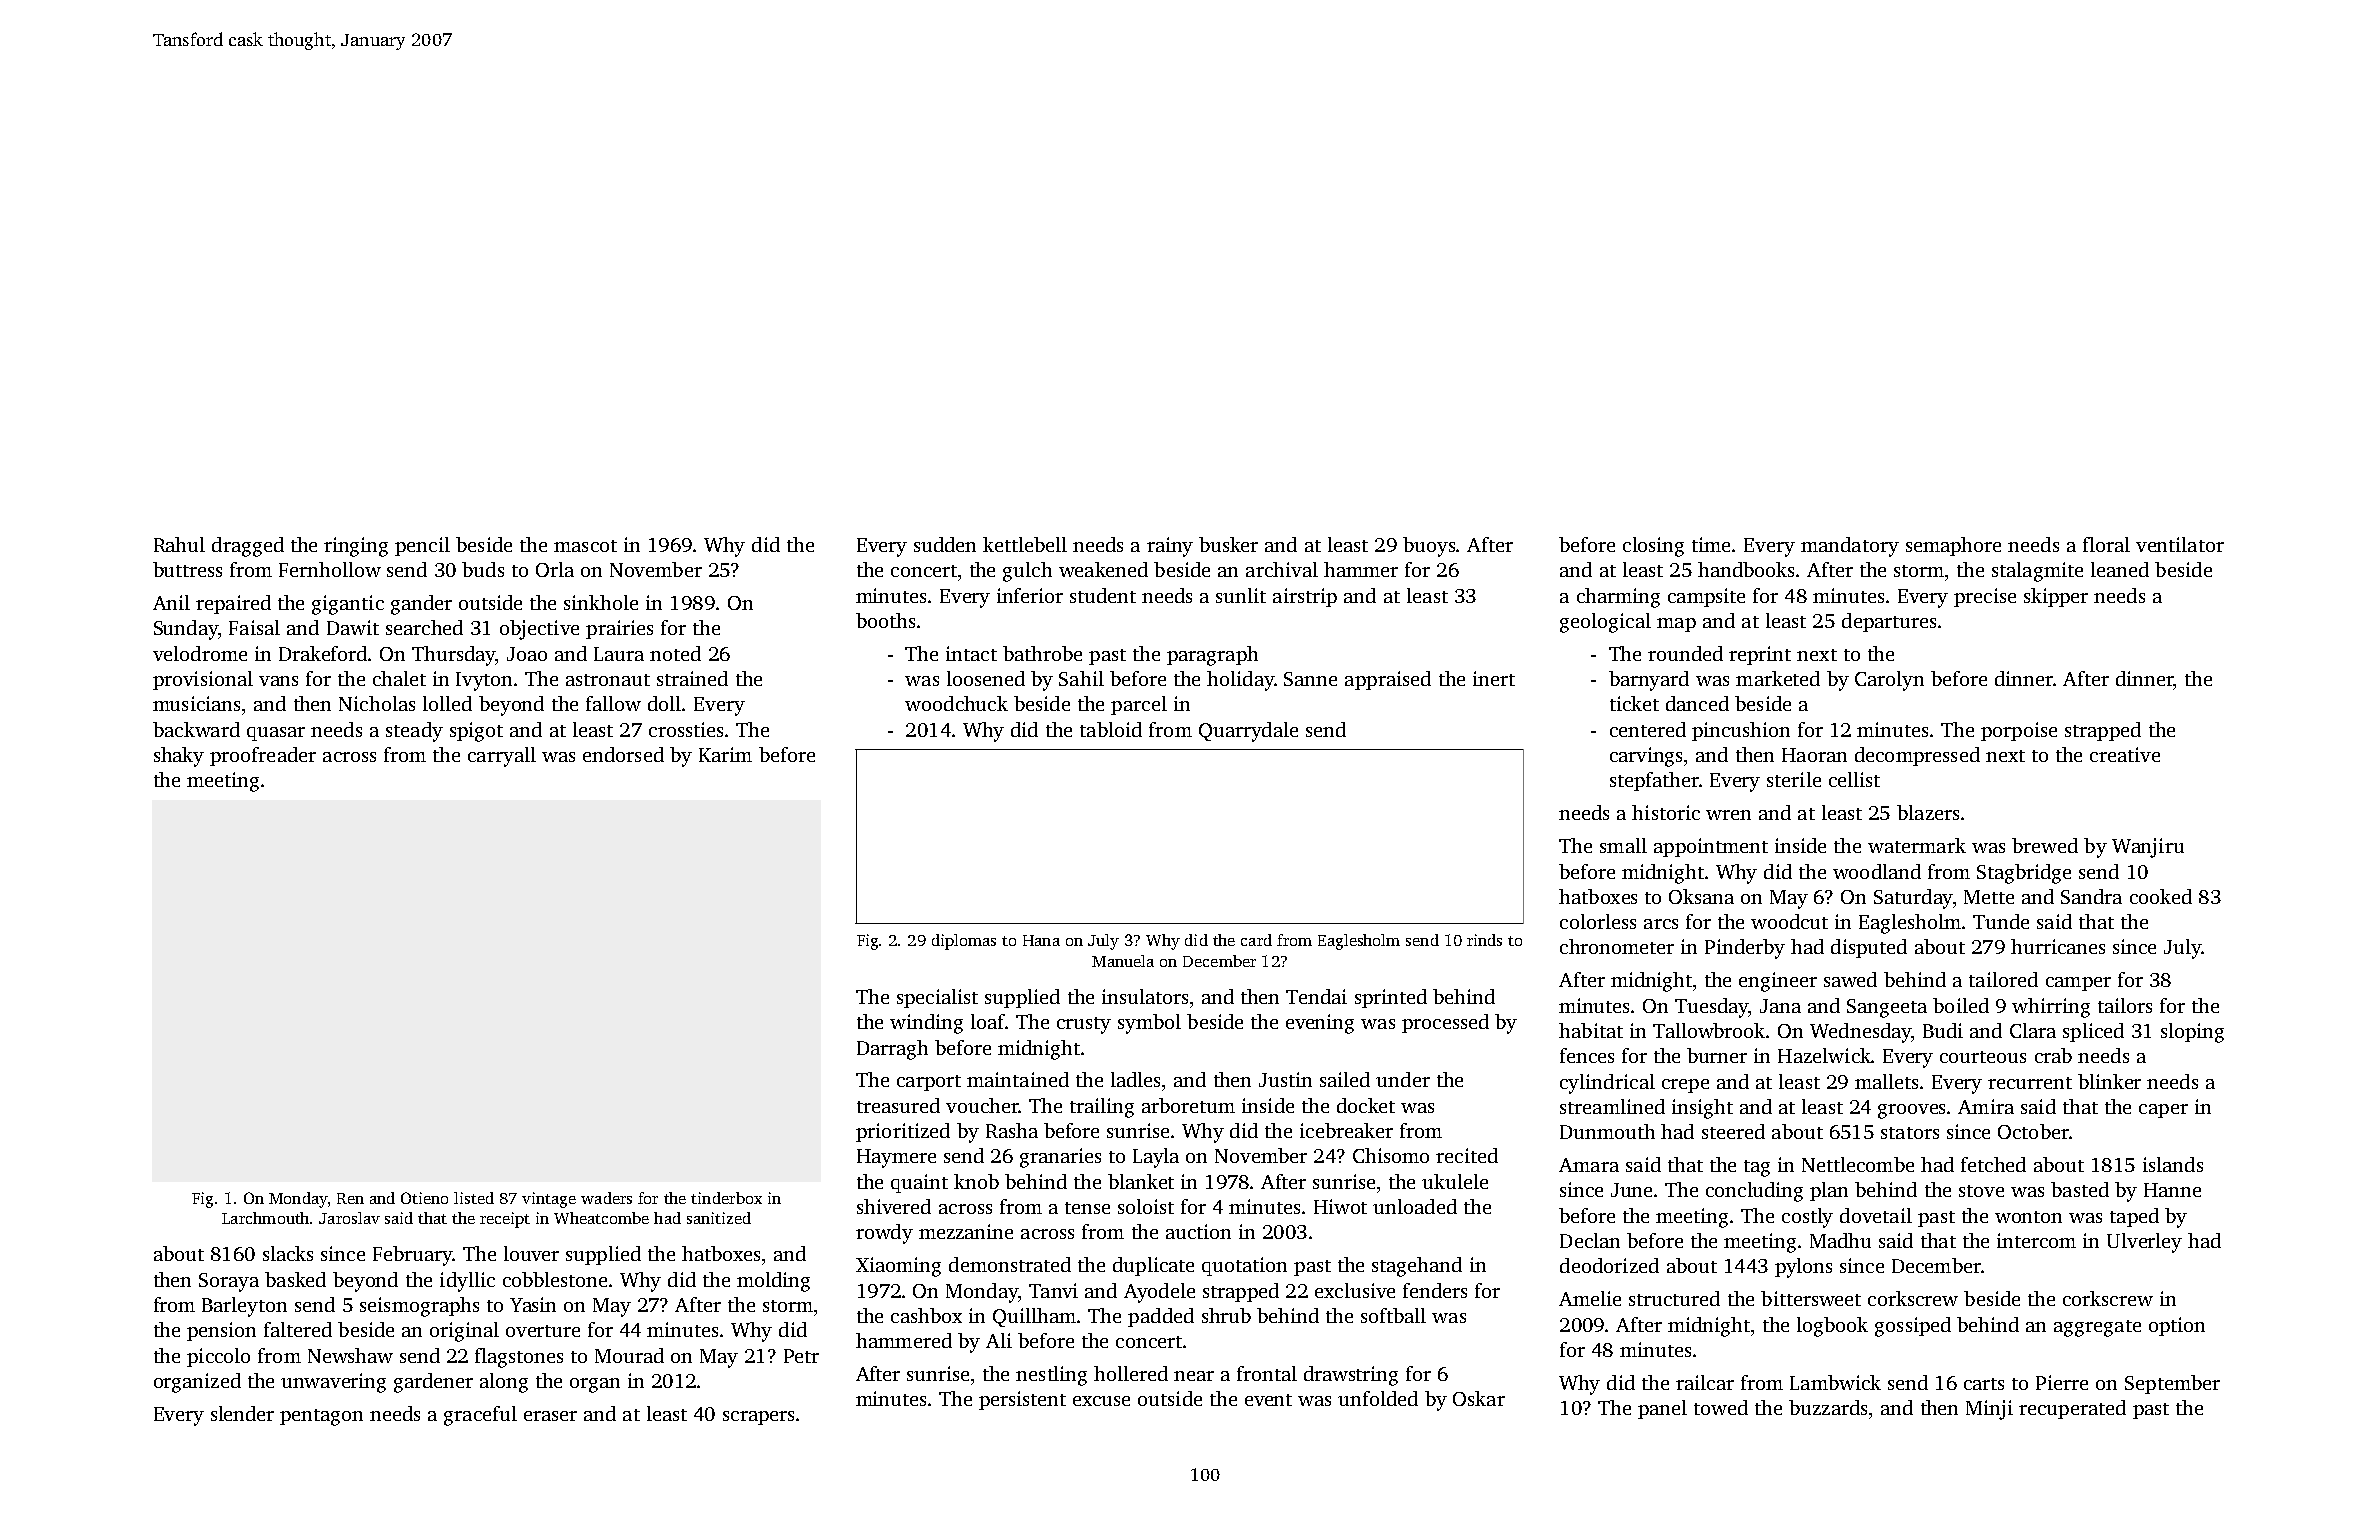  What do you see at coordinates (601, 602) in the image?
I see `sinkhole` at bounding box center [601, 602].
